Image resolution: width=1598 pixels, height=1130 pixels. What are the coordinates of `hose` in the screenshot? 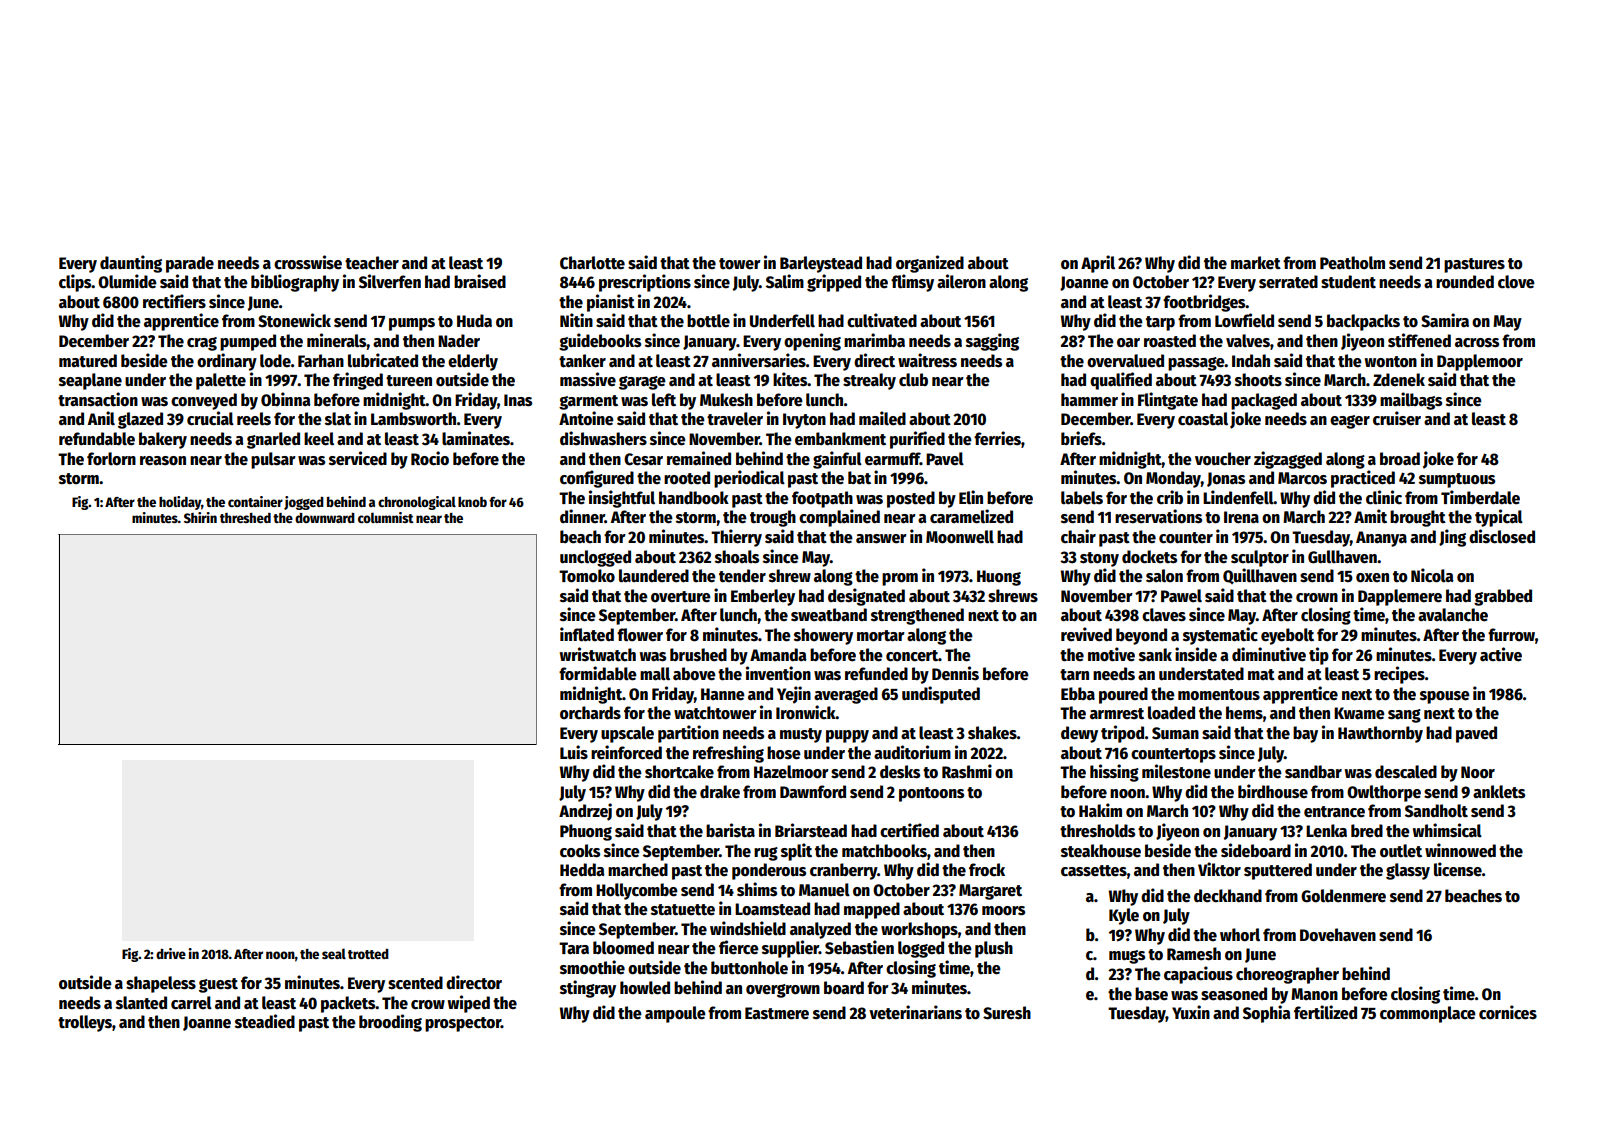 It's located at (784, 753).
